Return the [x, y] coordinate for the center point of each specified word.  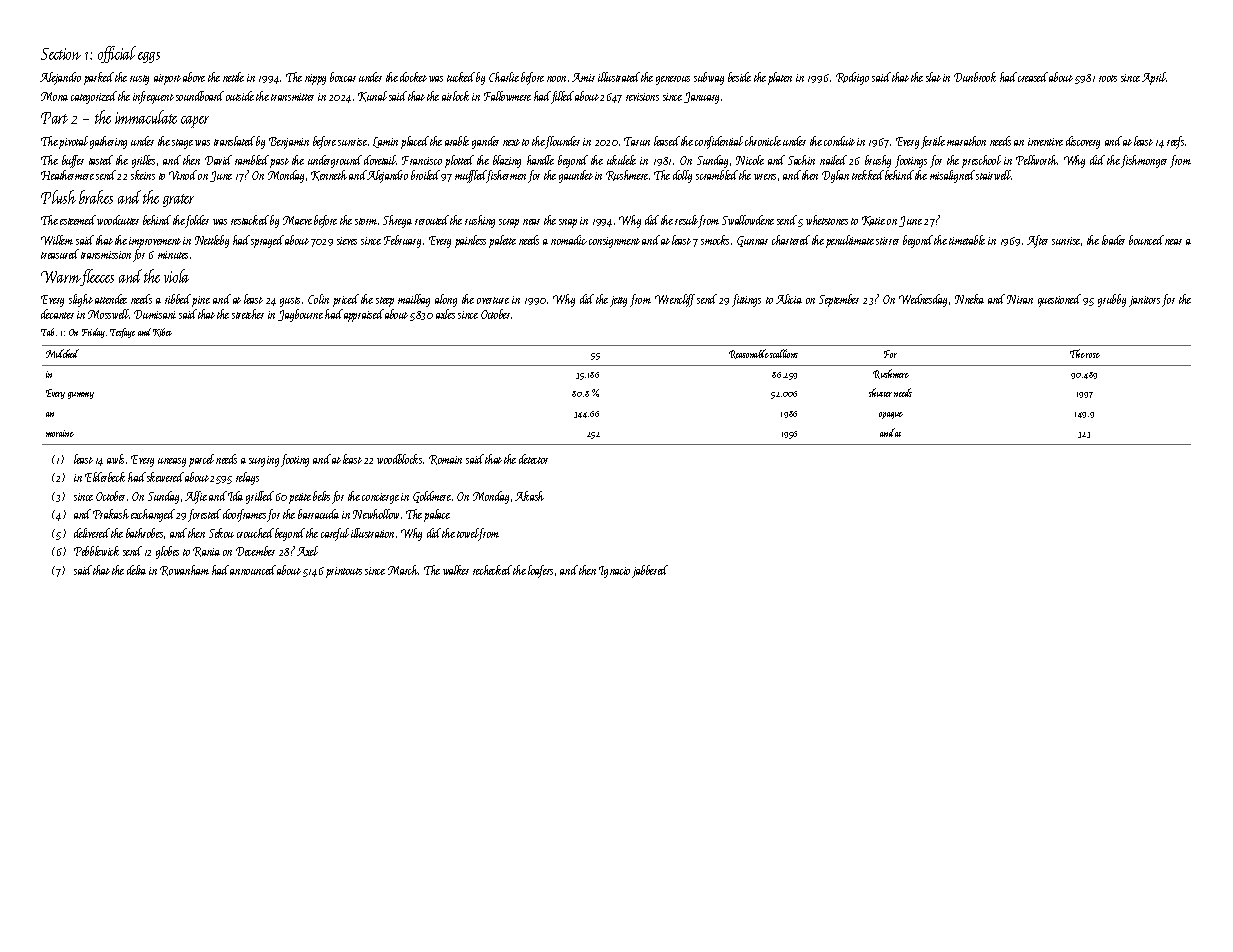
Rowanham [184, 570]
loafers [540, 571]
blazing [507, 161]
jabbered [650, 571]
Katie [873, 221]
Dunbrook [975, 77]
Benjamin [289, 143]
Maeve [297, 220]
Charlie [504, 77]
